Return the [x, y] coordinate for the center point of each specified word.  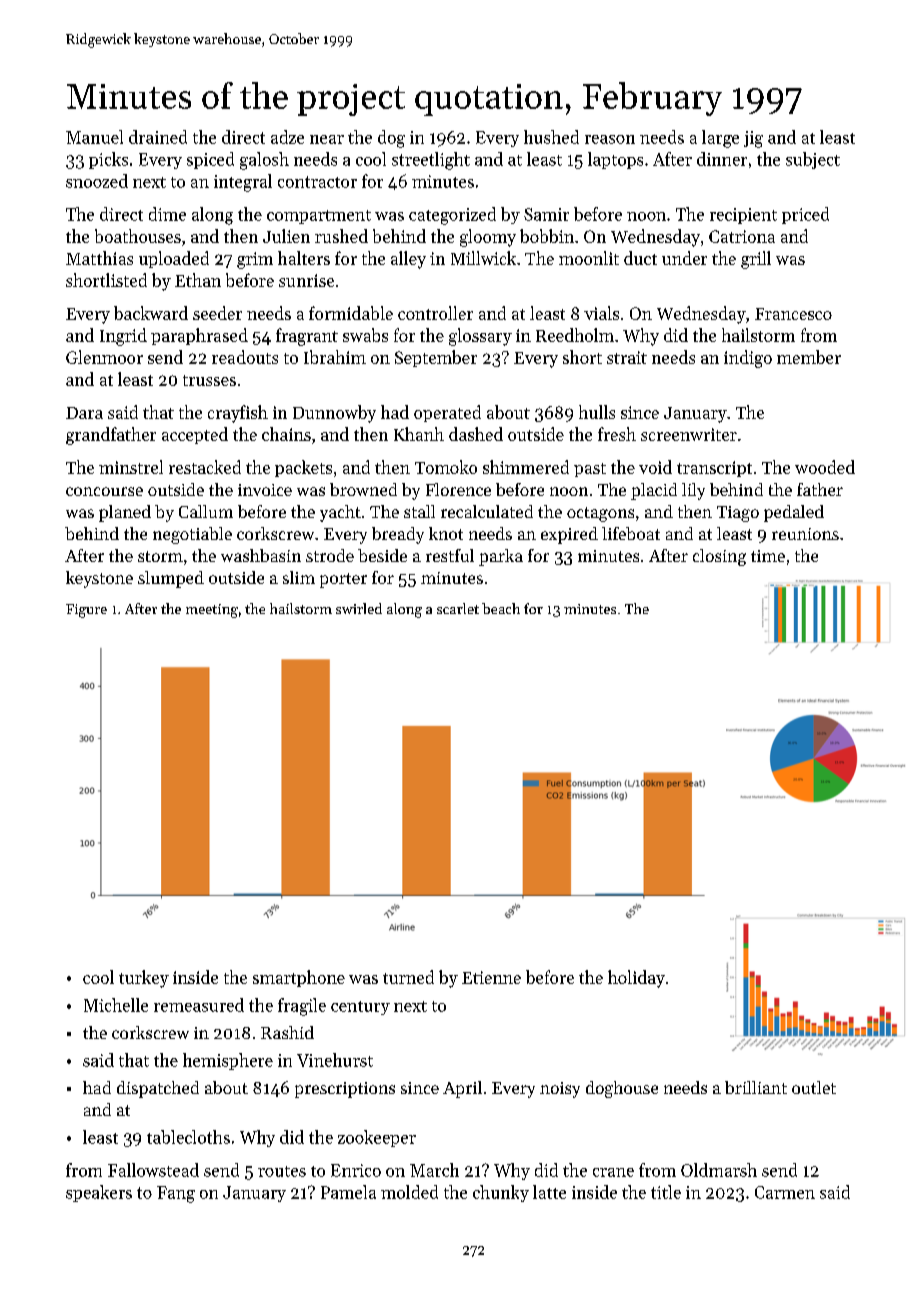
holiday [636, 979]
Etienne [491, 977]
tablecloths [188, 1137]
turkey [144, 979]
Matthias [99, 258]
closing [719, 557]
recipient [743, 216]
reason [610, 139]
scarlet [458, 608]
